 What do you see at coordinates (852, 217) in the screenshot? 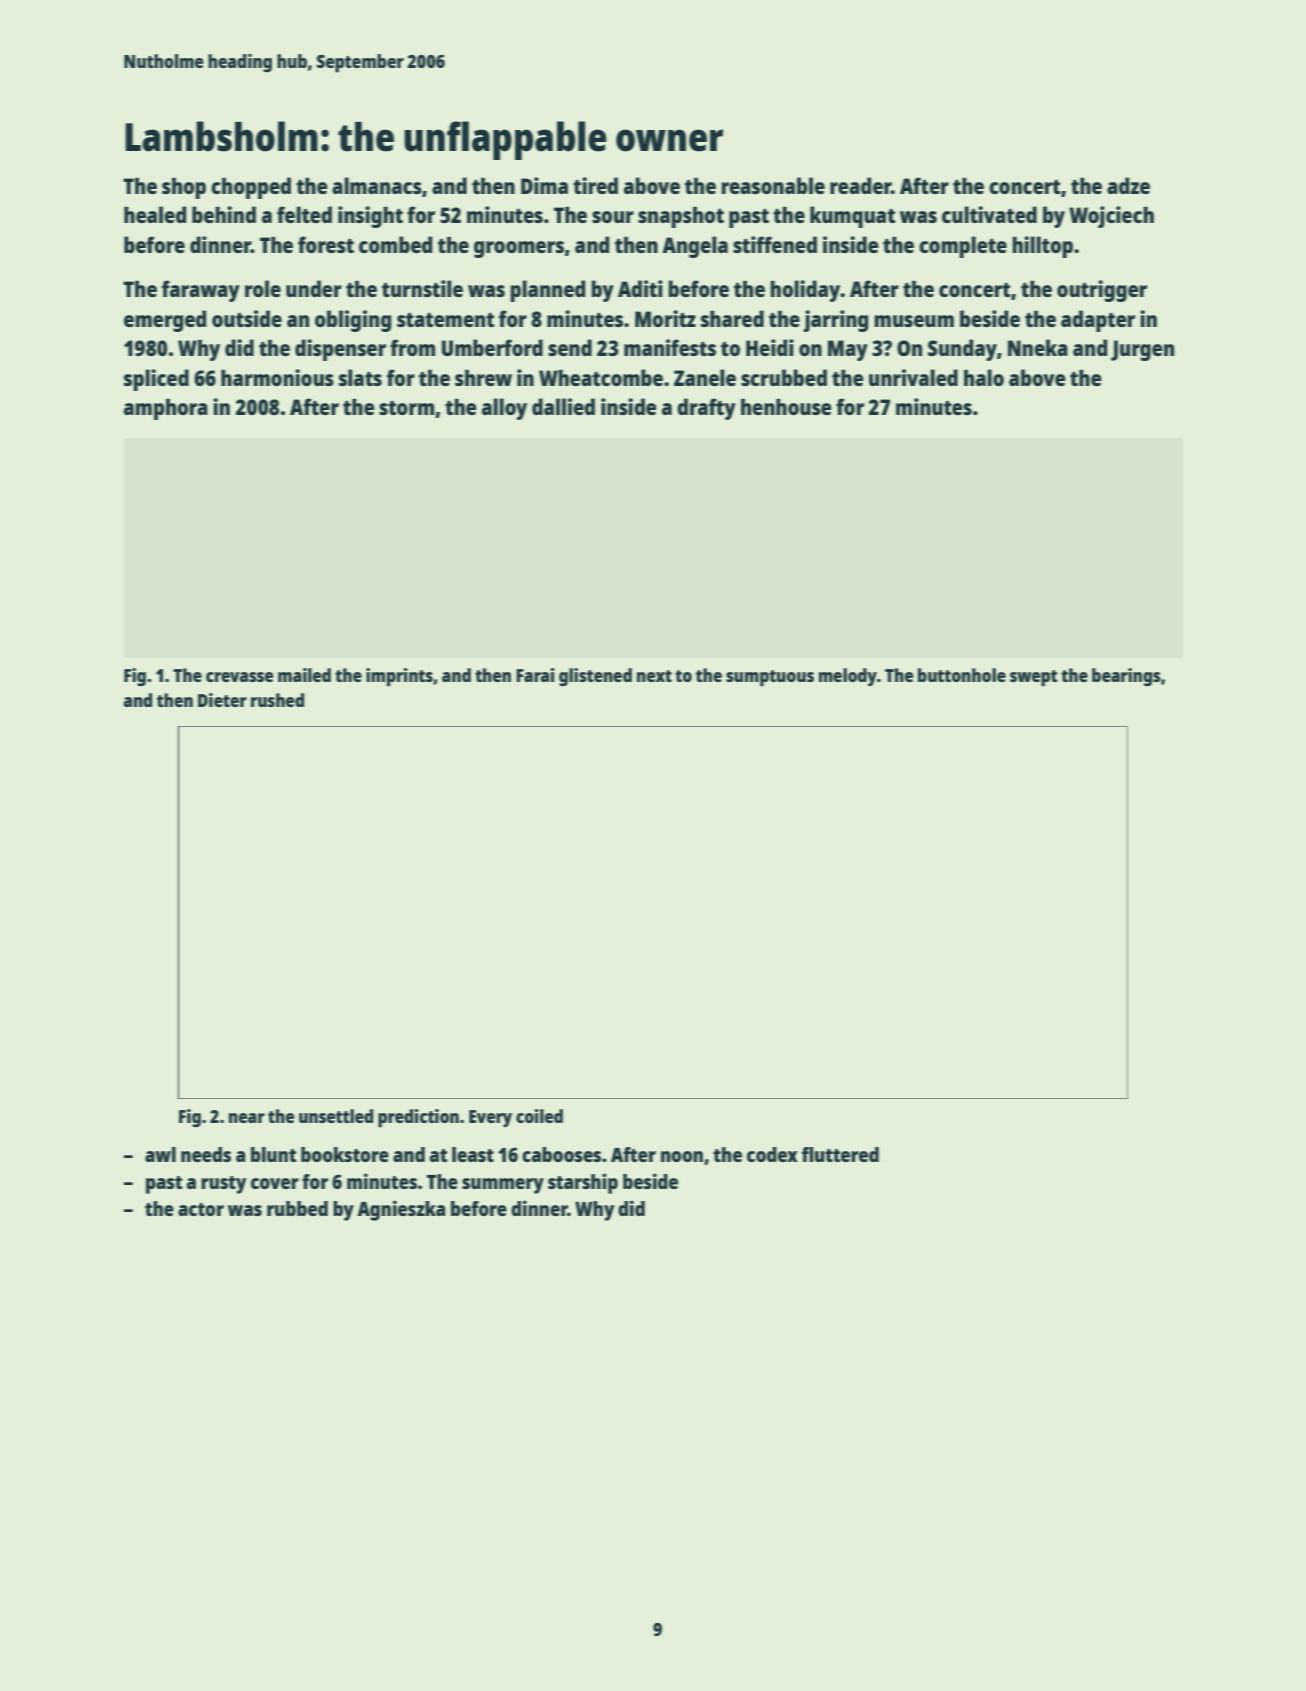
I see `kumquat` at bounding box center [852, 217].
